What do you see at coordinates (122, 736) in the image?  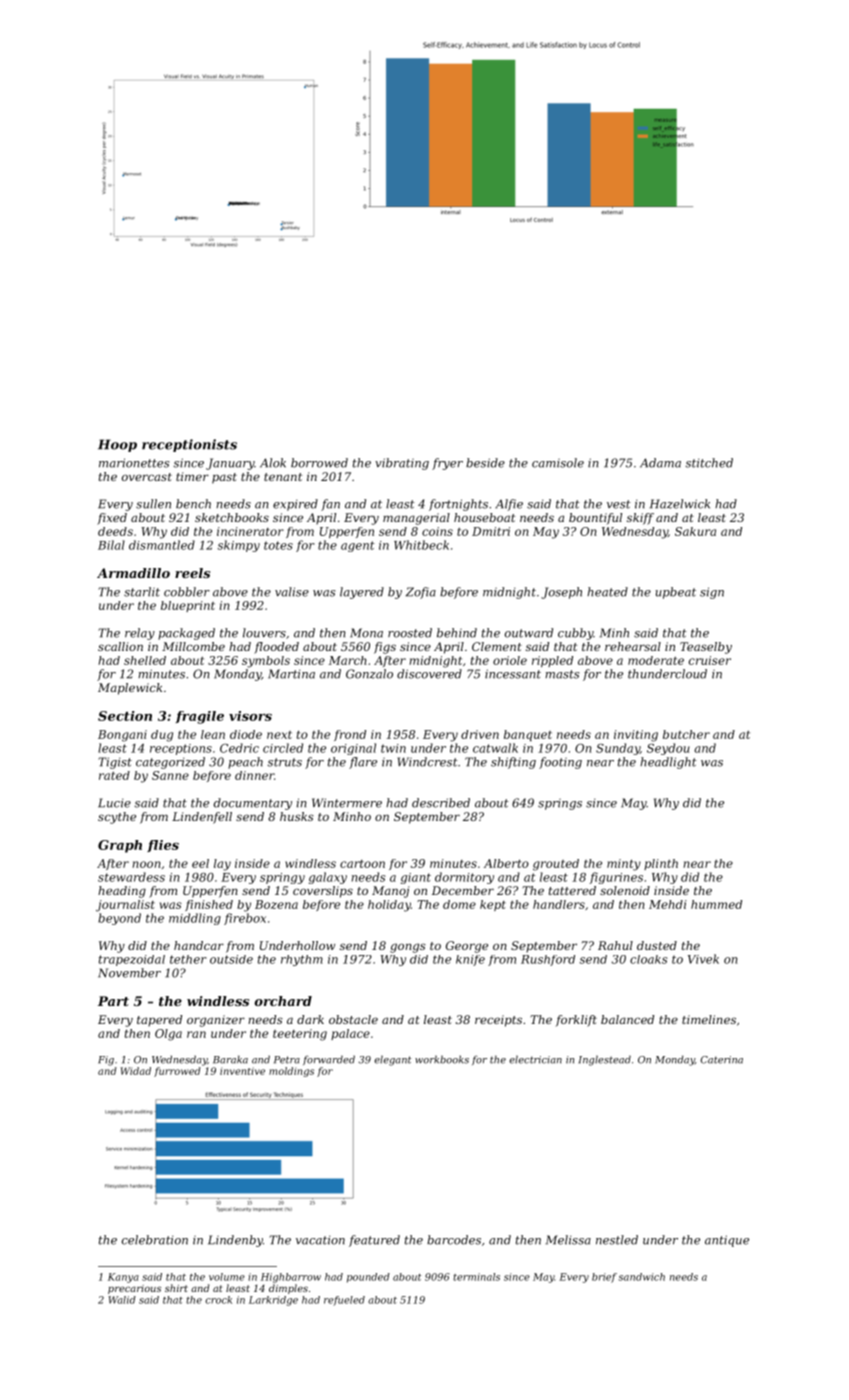 I see `Bongani` at bounding box center [122, 736].
